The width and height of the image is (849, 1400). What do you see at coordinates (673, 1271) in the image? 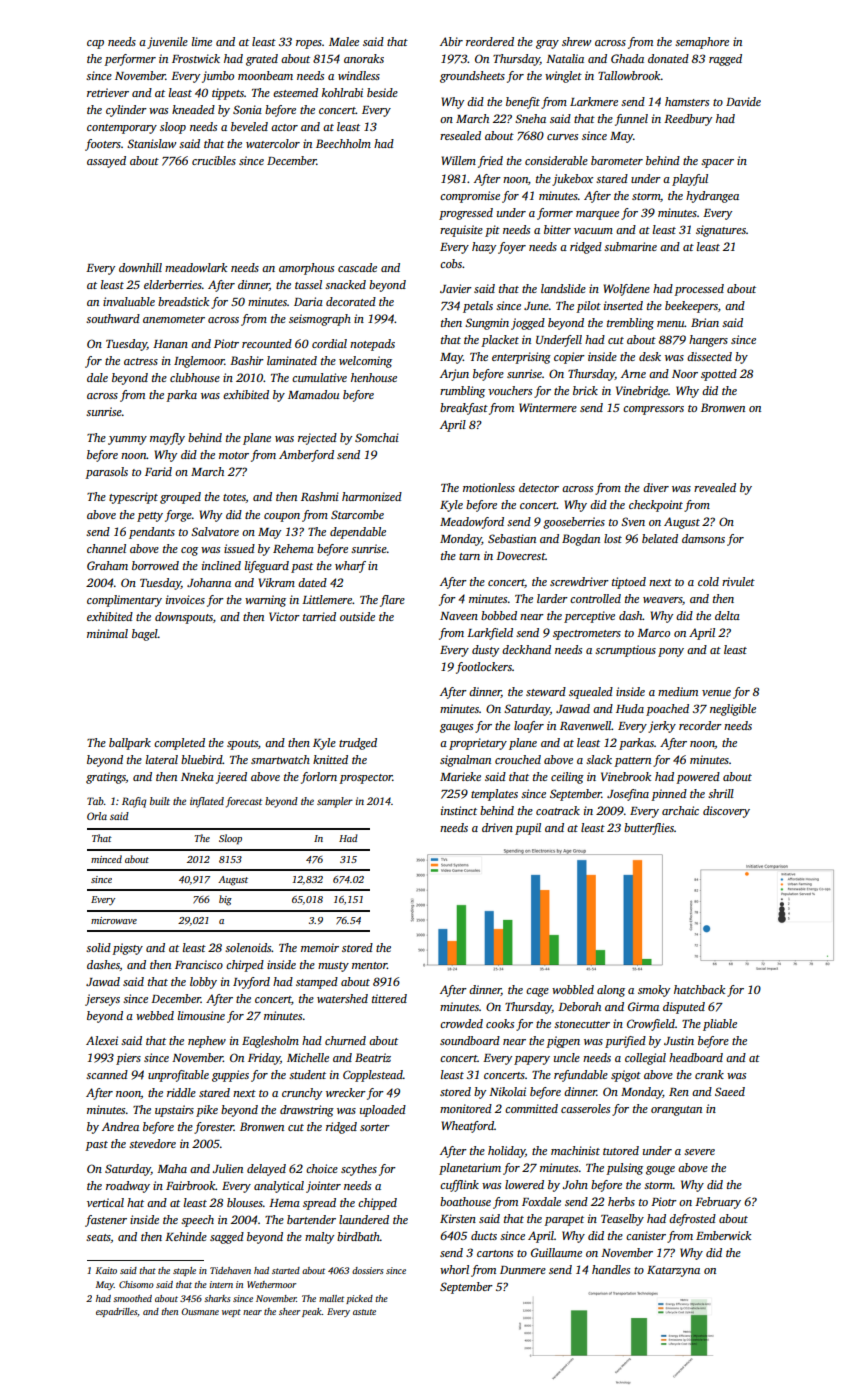
I see `Katarzyna` at bounding box center [673, 1271].
